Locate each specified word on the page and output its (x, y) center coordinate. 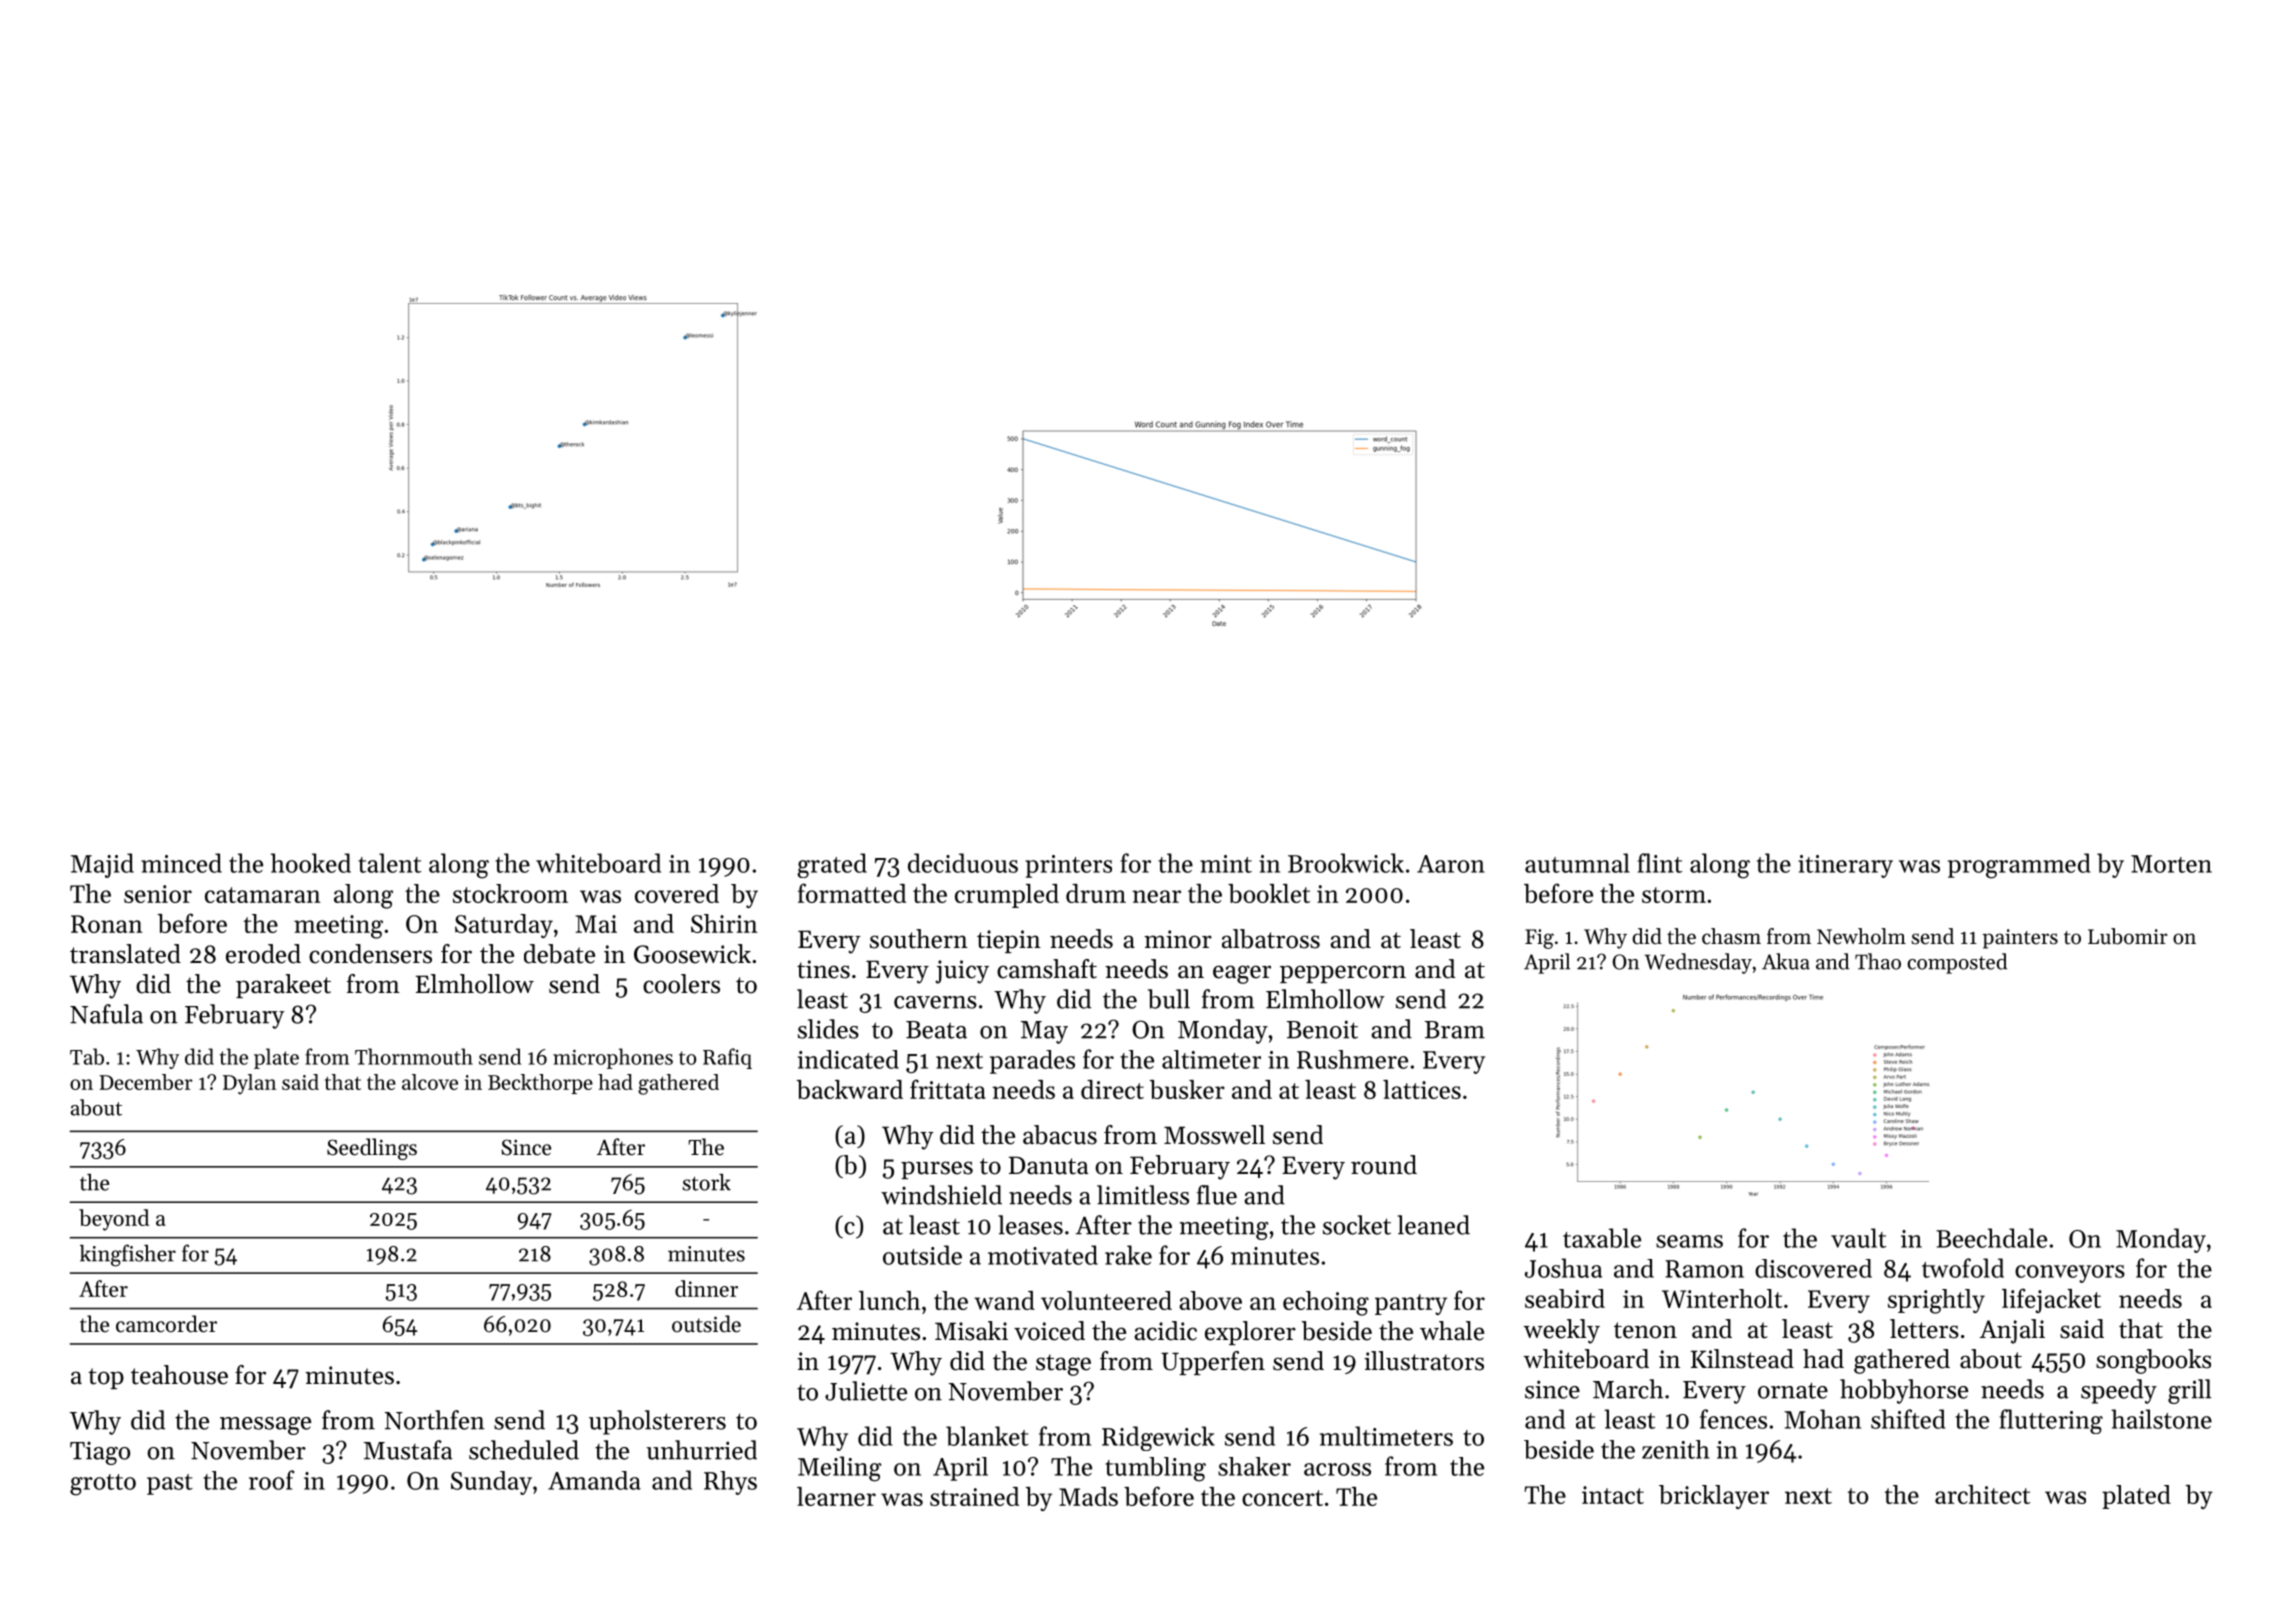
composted (1957, 963)
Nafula (106, 1014)
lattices (1422, 1089)
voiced (1049, 1331)
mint (1226, 864)
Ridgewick (1158, 1438)
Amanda (594, 1480)
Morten (2171, 864)
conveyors (2070, 1274)
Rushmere (1352, 1059)
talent (389, 863)
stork (706, 1182)
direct (1112, 1089)
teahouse (179, 1375)
